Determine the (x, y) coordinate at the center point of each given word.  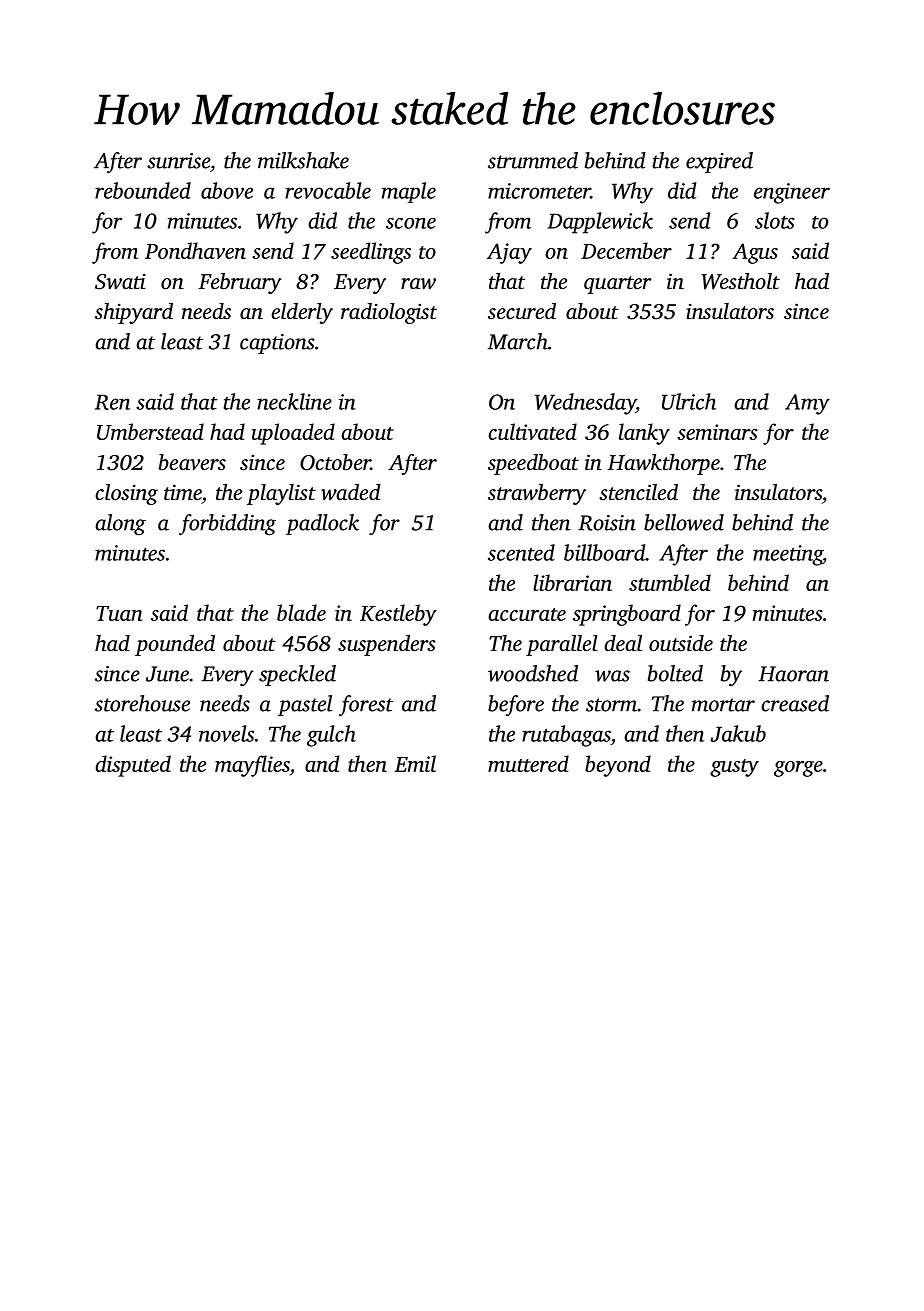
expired (719, 162)
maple (409, 192)
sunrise (178, 161)
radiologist (389, 313)
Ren (112, 402)
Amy (807, 404)
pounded (175, 645)
